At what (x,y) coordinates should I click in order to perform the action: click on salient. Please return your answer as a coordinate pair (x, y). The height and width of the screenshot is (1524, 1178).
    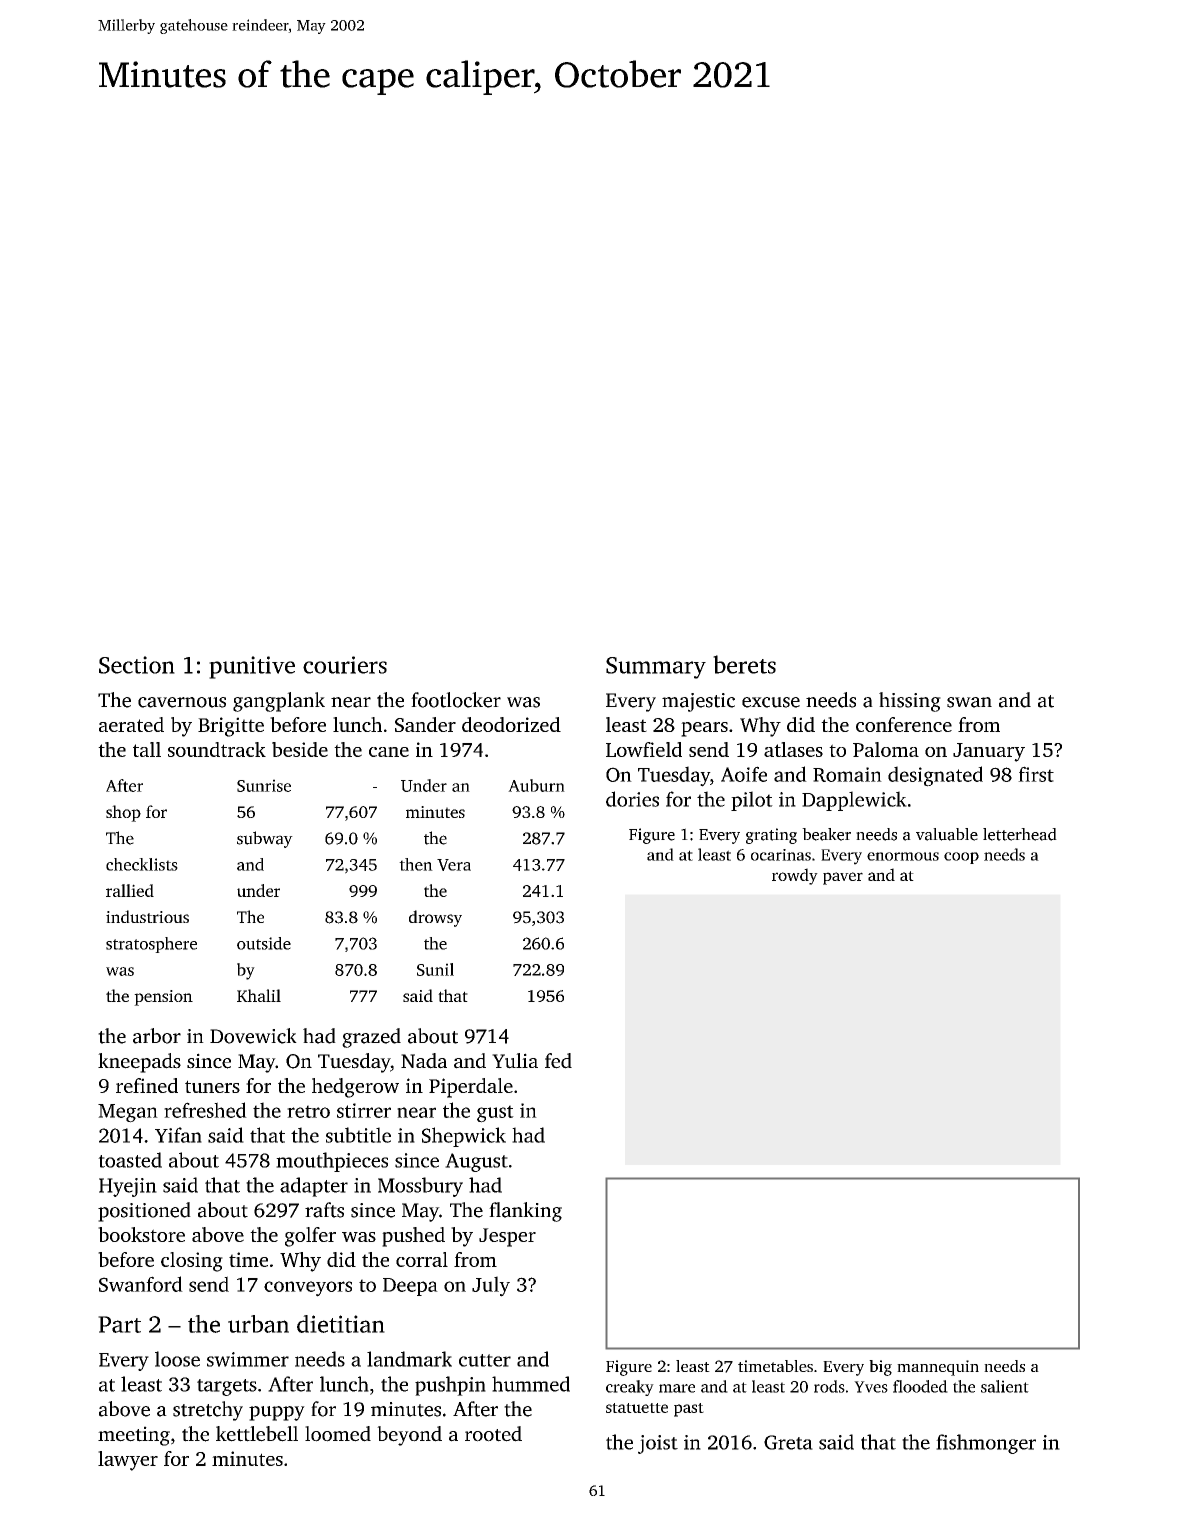
    Looking at the image, I should click on (1005, 1386).
